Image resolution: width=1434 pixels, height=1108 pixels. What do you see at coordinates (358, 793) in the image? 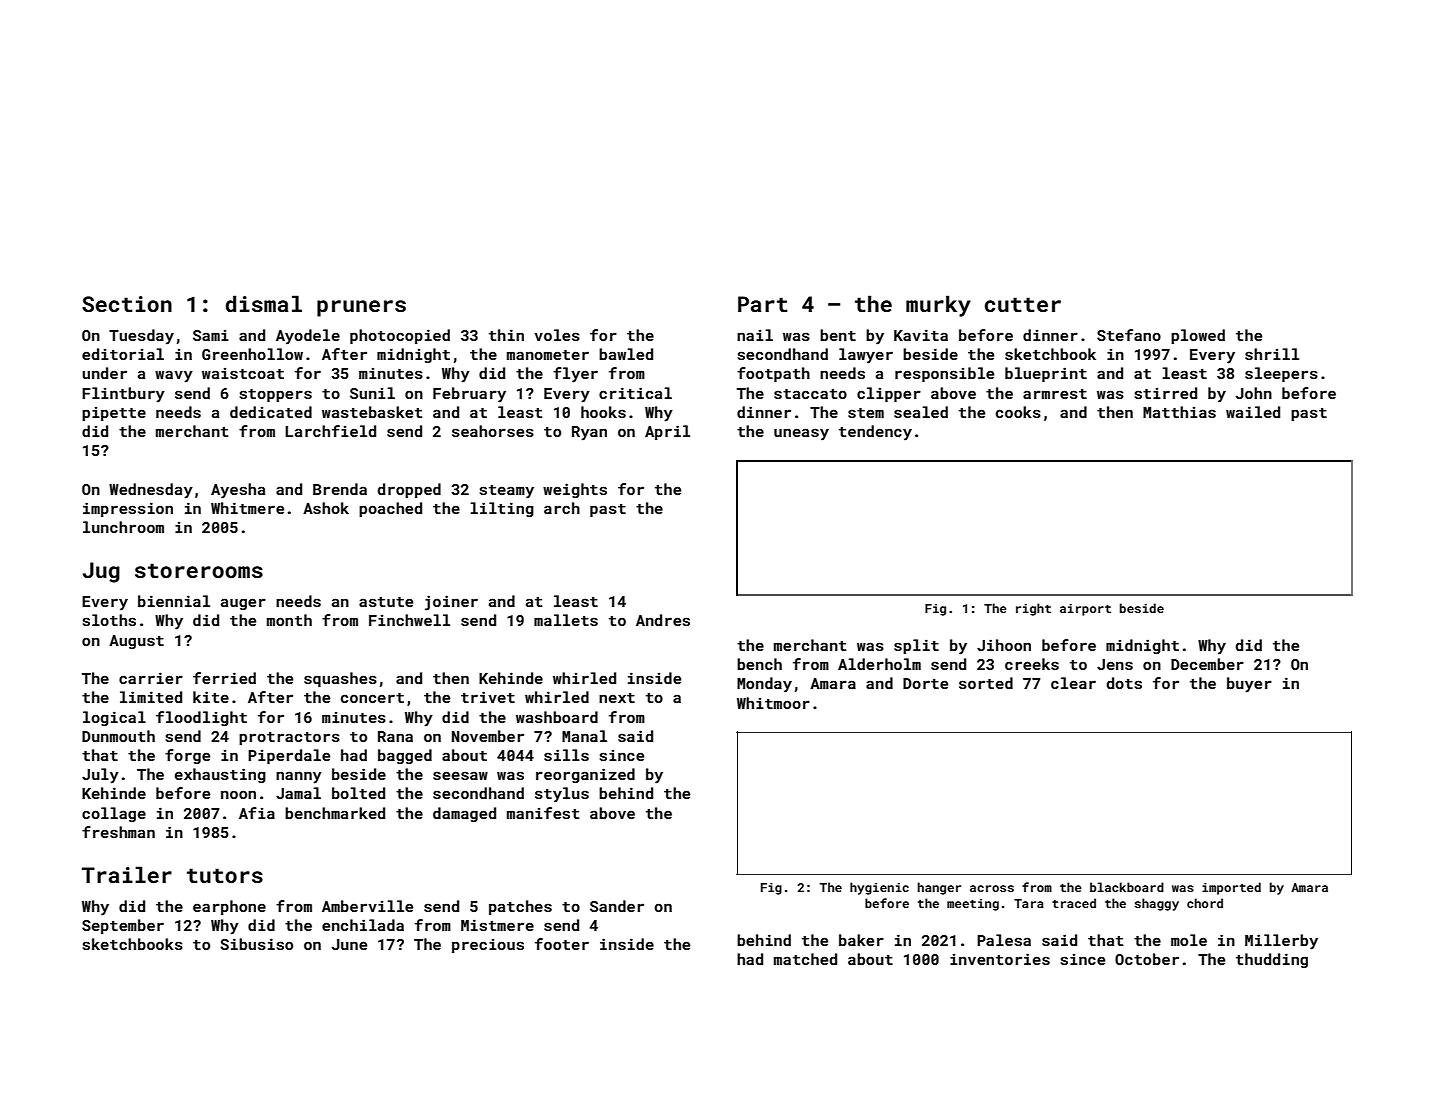
I see `bolted` at bounding box center [358, 793].
